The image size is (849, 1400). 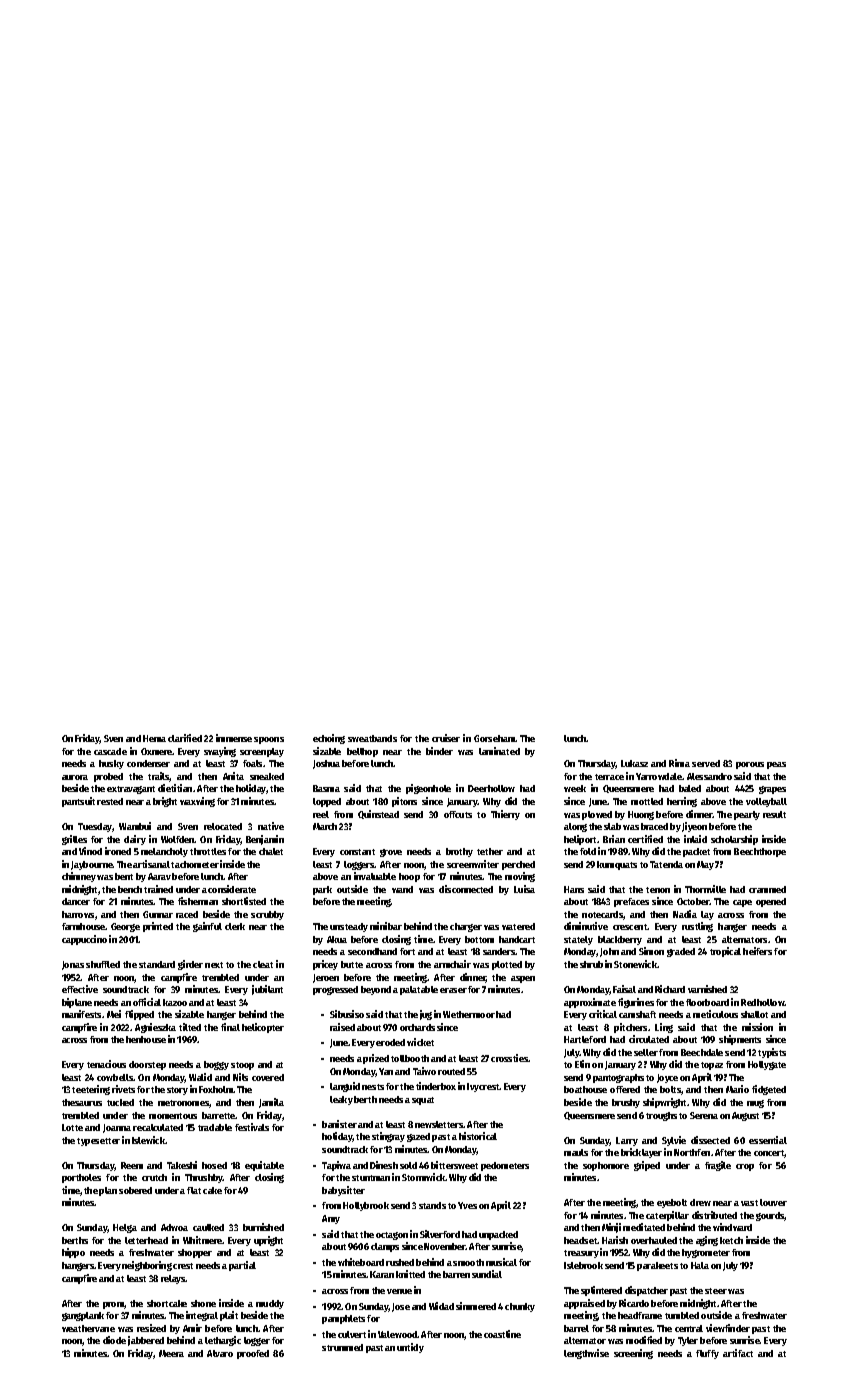 I want to click on steer, so click(x=716, y=1291).
